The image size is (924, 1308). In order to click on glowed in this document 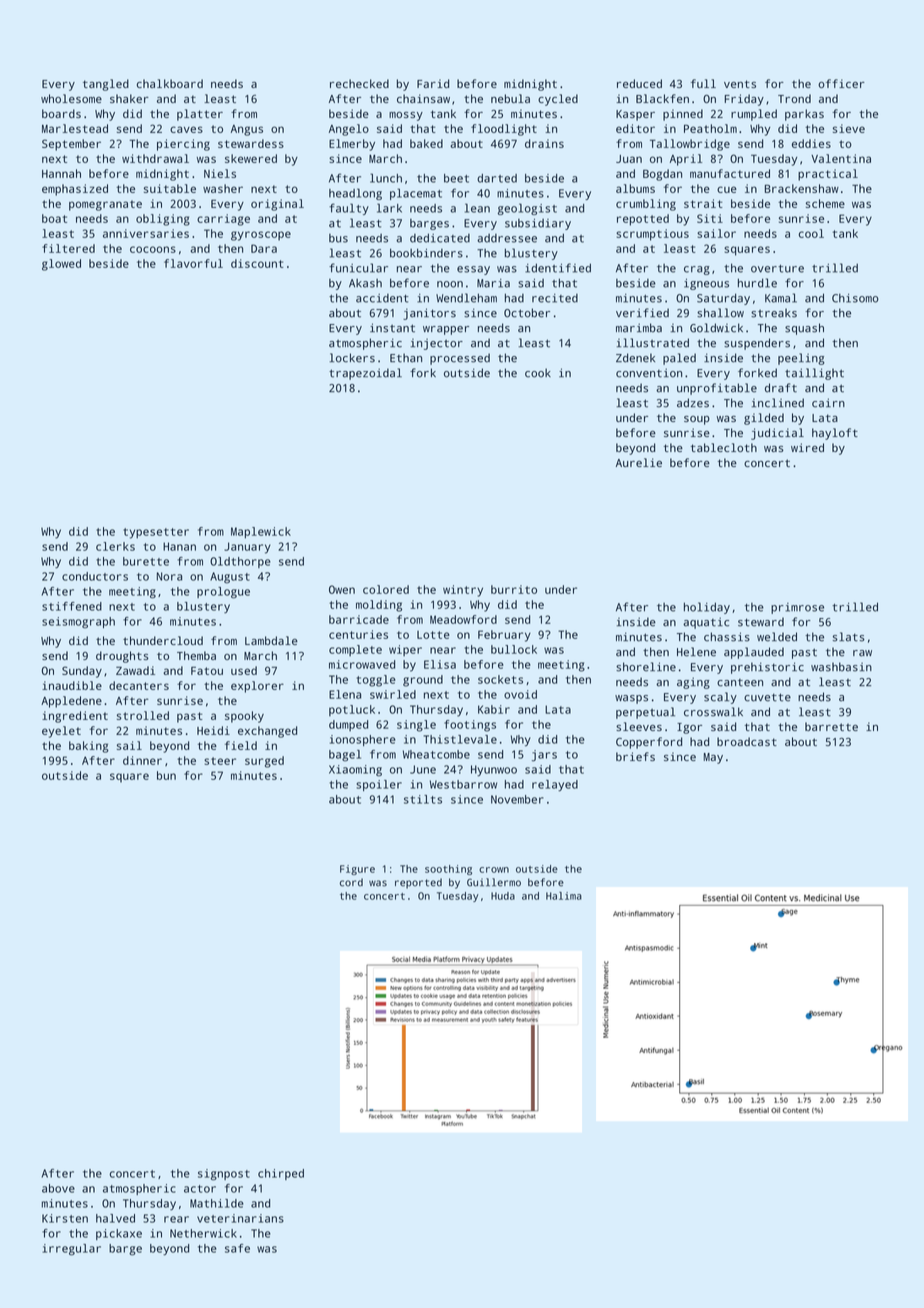, I will do `click(61, 265)`.
